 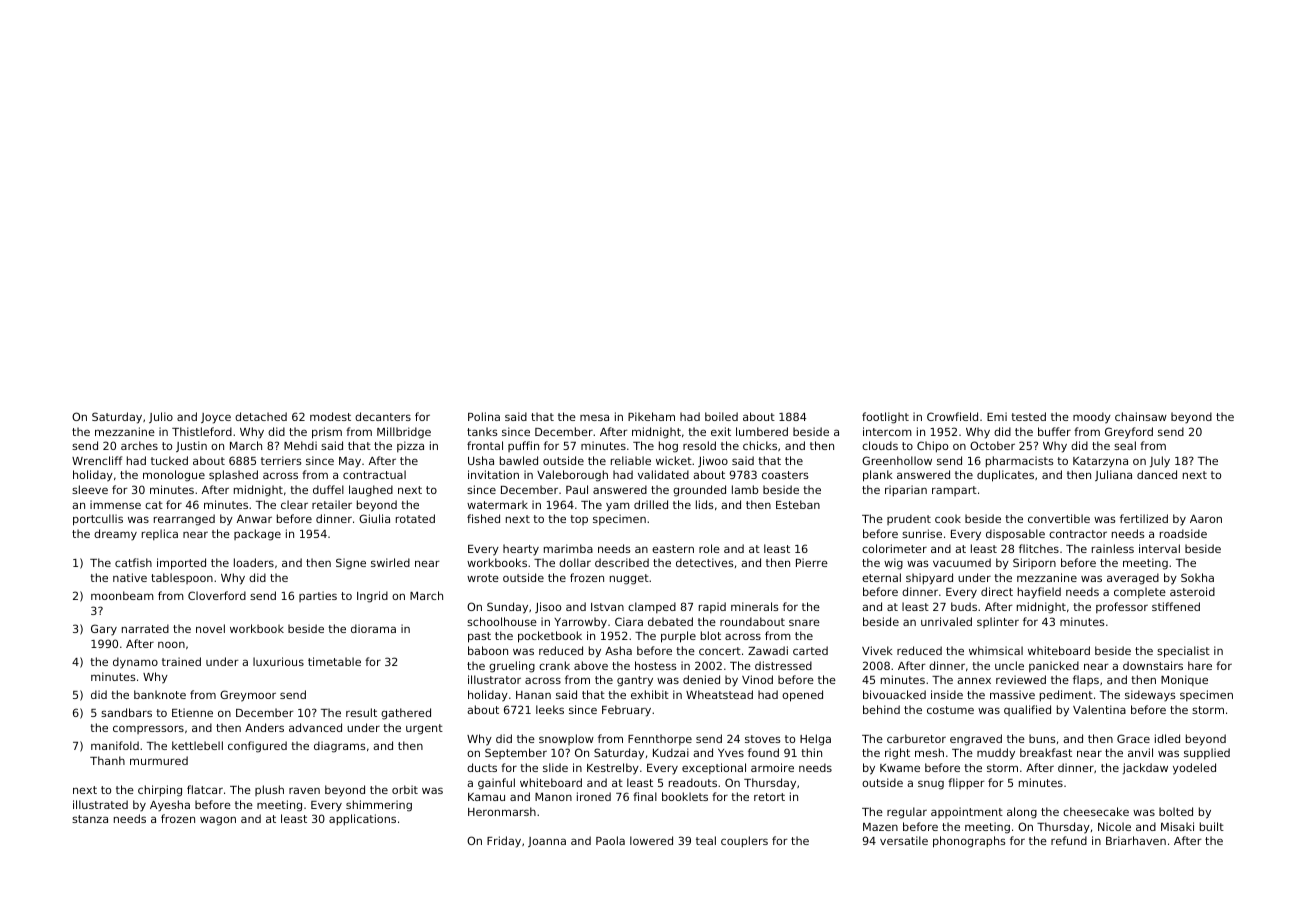 I want to click on versatile, so click(x=904, y=840).
